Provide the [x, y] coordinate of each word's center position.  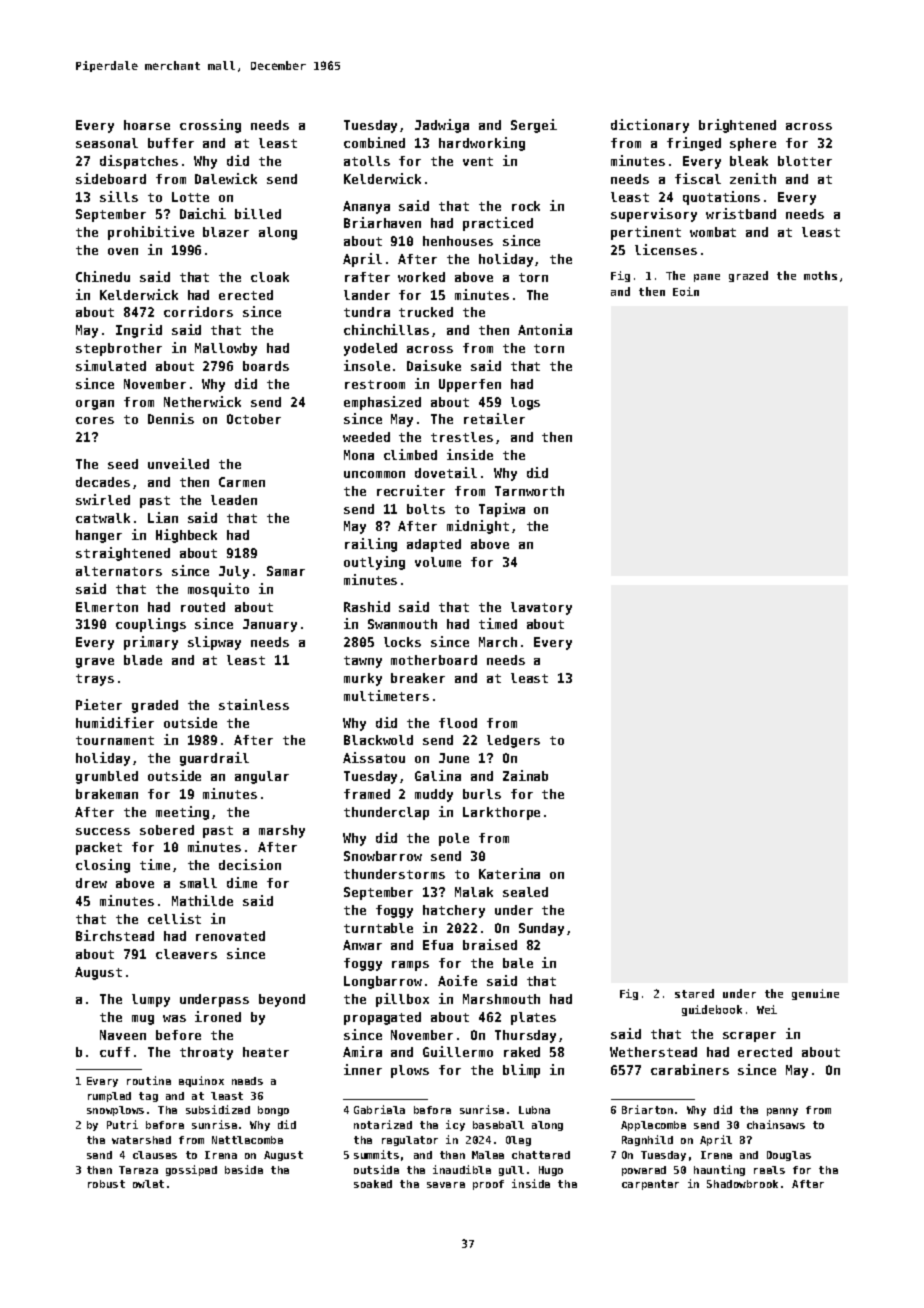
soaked [373, 1184]
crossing [210, 126]
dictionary [650, 126]
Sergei [534, 126]
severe [446, 1185]
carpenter [650, 1185]
